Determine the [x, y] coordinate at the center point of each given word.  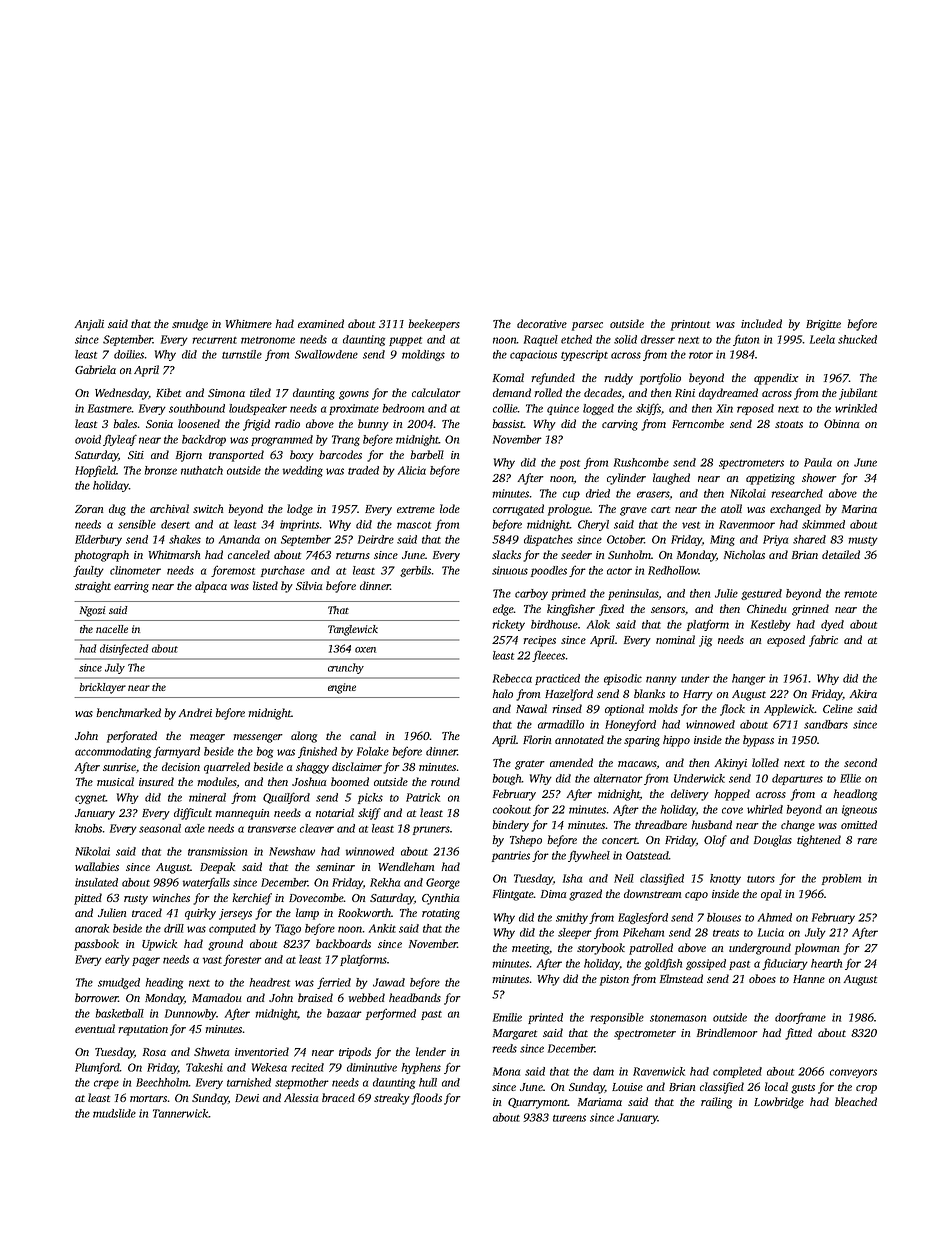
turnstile [242, 354]
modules [216, 781]
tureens [569, 1118]
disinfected [124, 649]
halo [502, 693]
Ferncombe [698, 423]
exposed [786, 641]
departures [797, 779]
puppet [405, 341]
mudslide [114, 1113]
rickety [509, 625]
